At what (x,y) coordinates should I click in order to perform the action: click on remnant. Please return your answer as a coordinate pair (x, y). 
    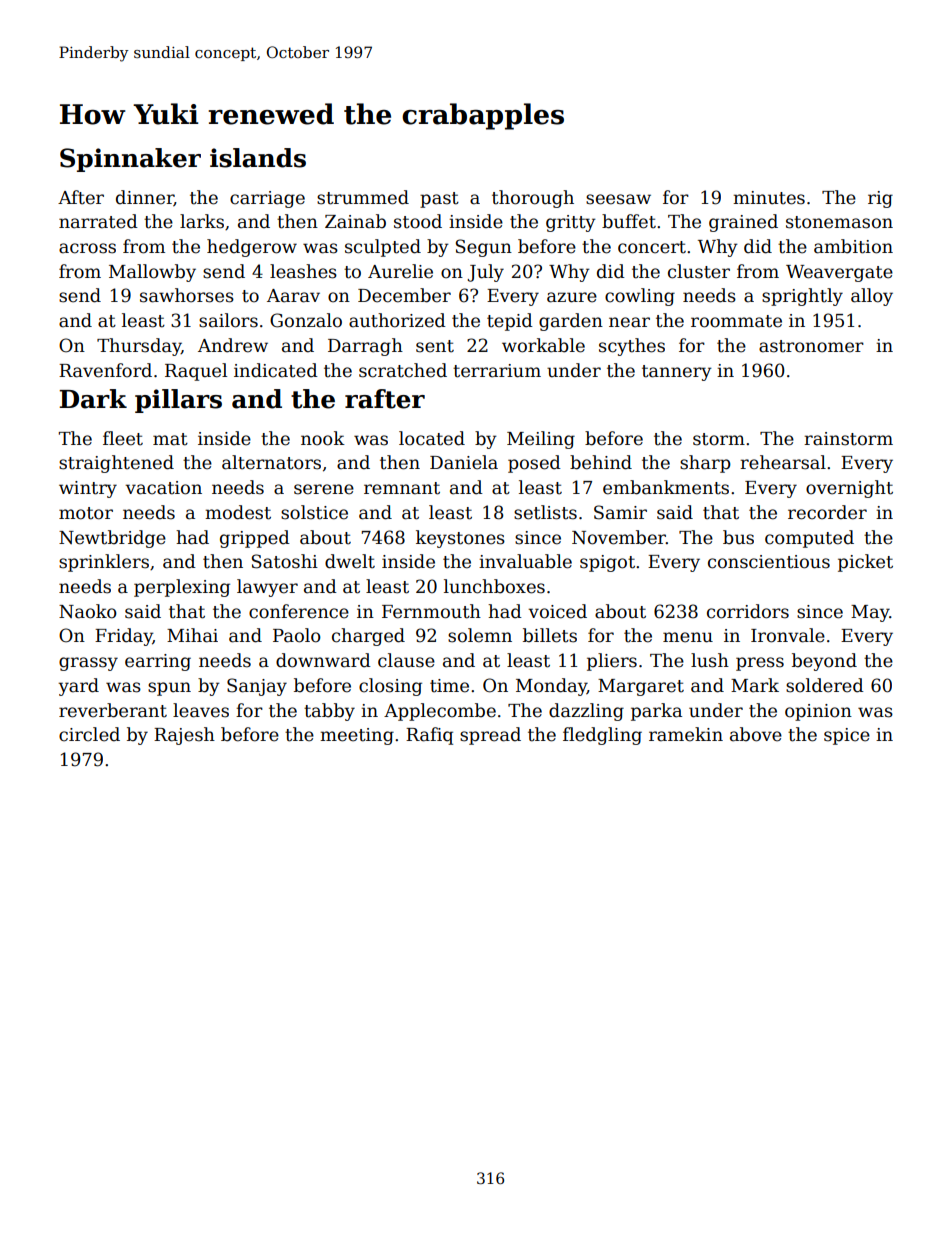
    Looking at the image, I should click on (402, 488).
